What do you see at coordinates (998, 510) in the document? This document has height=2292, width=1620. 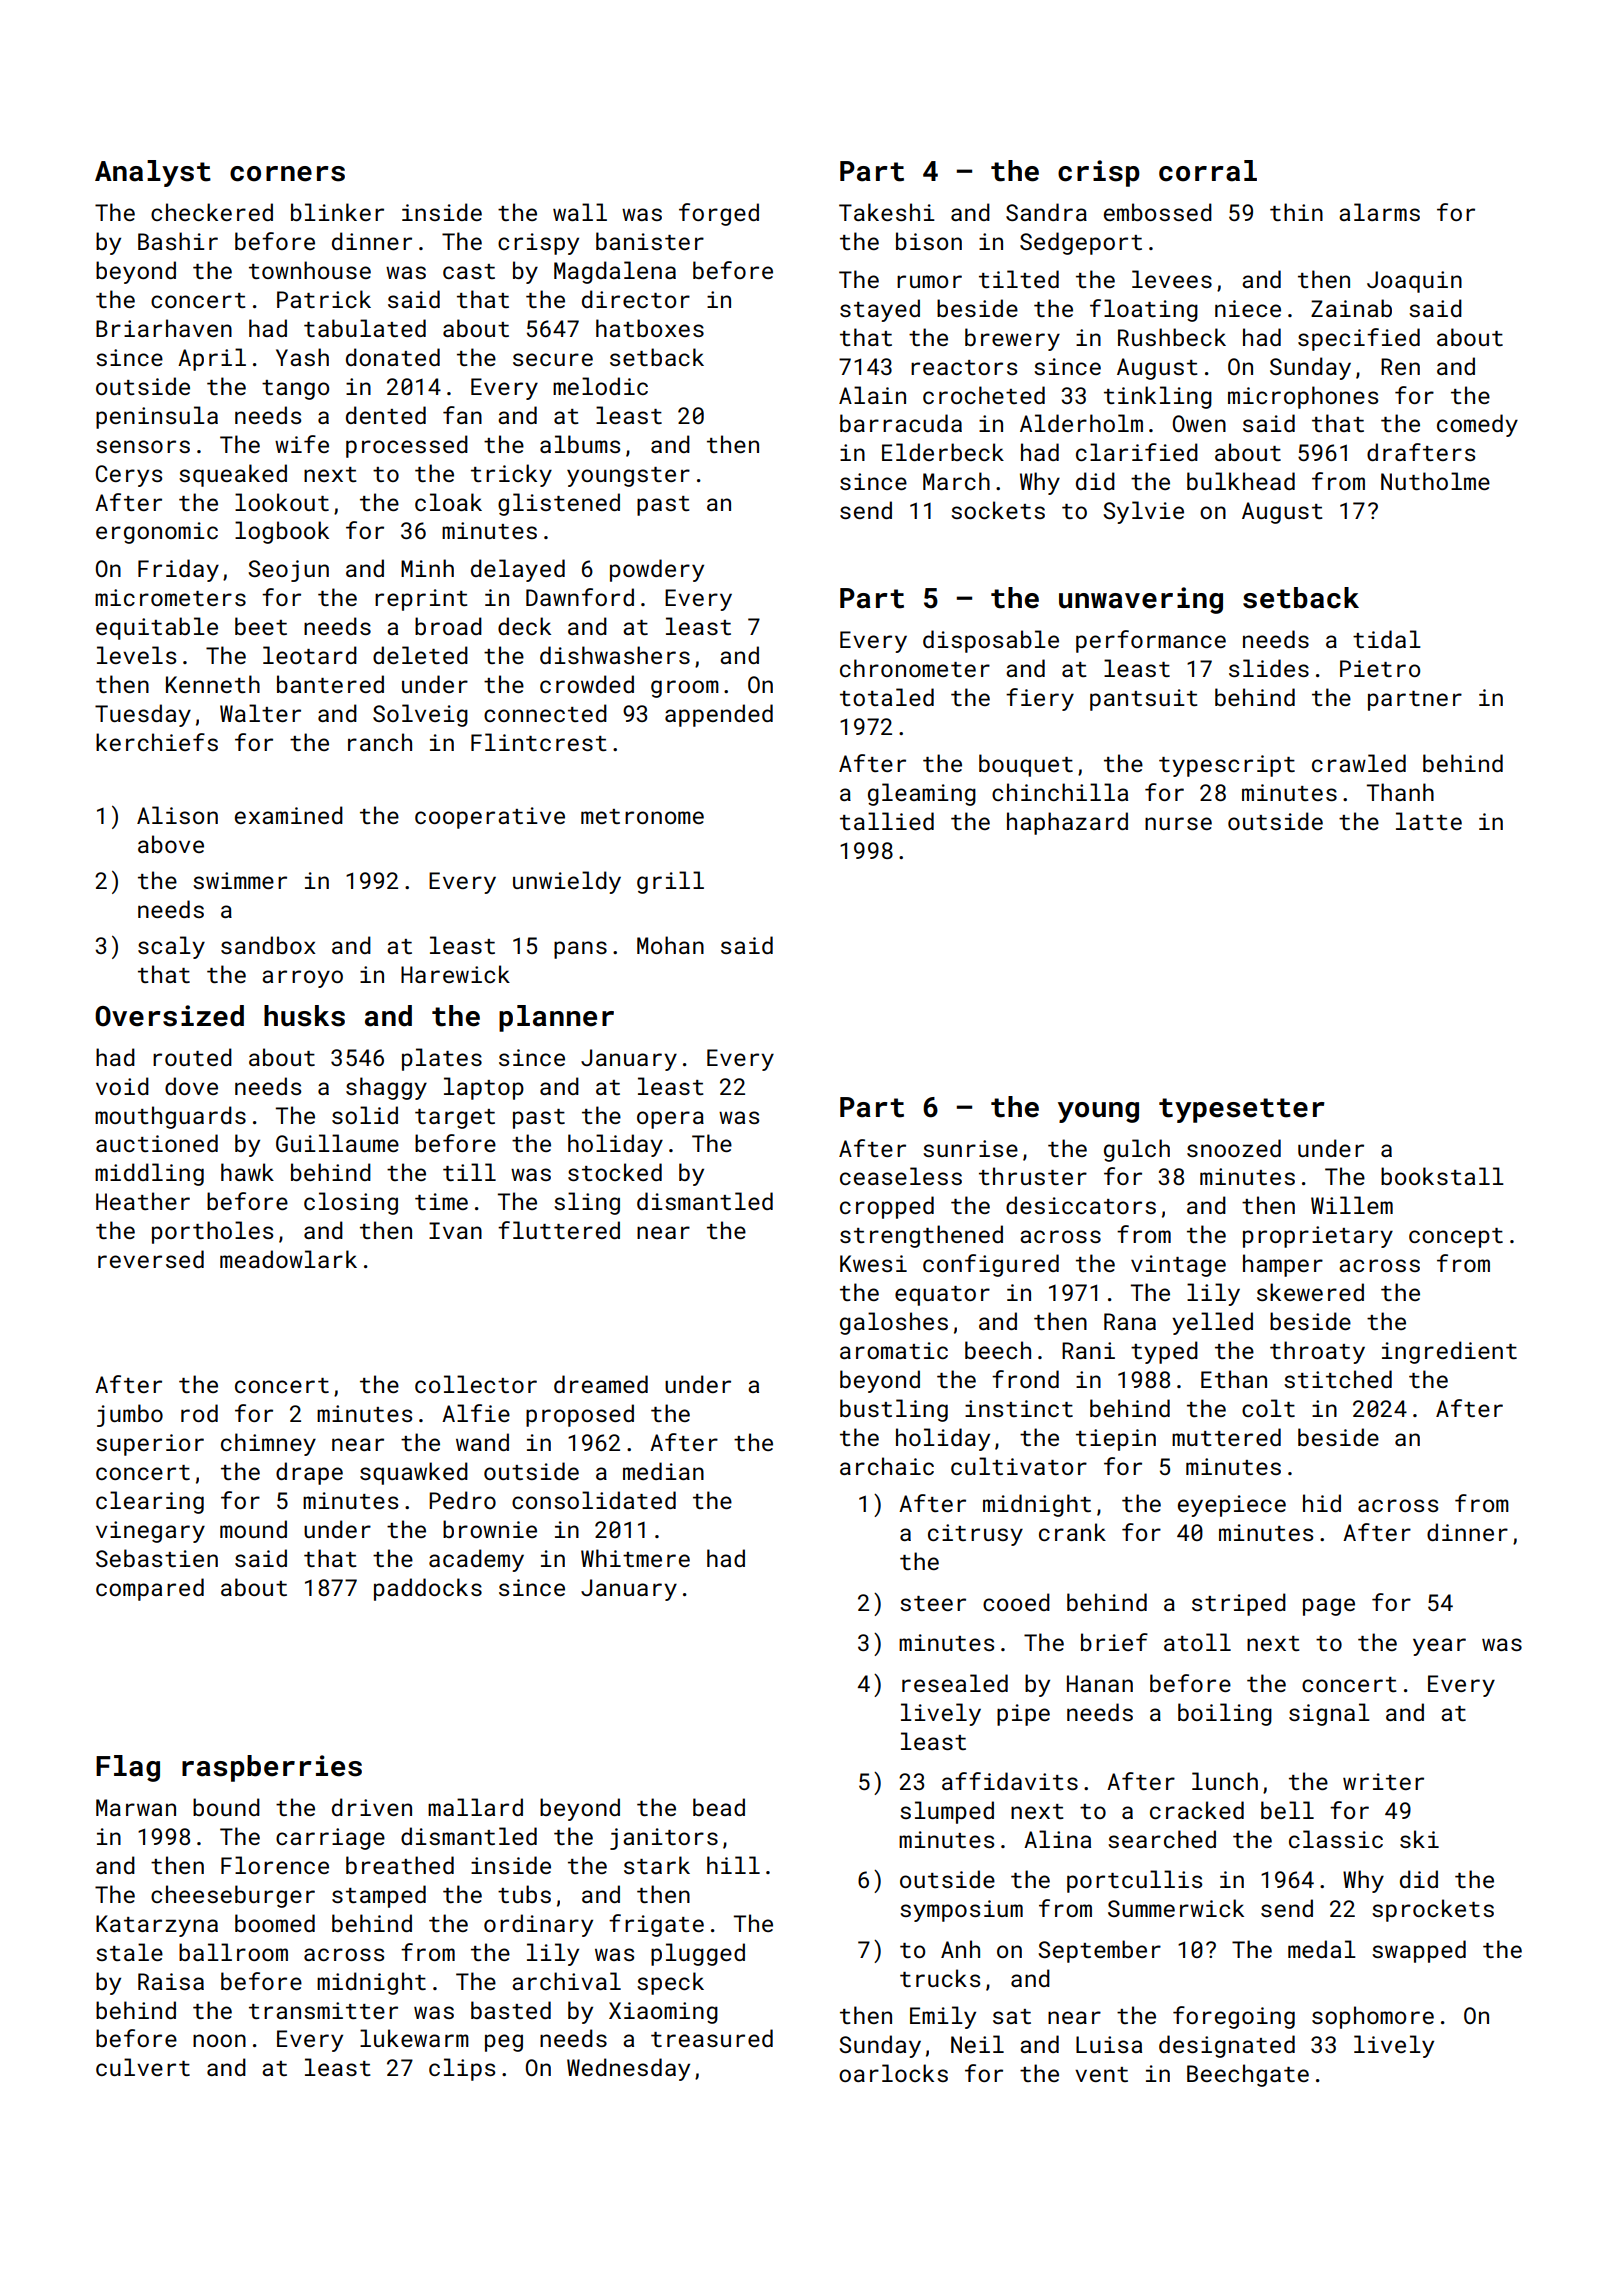 I see `sockets` at bounding box center [998, 510].
